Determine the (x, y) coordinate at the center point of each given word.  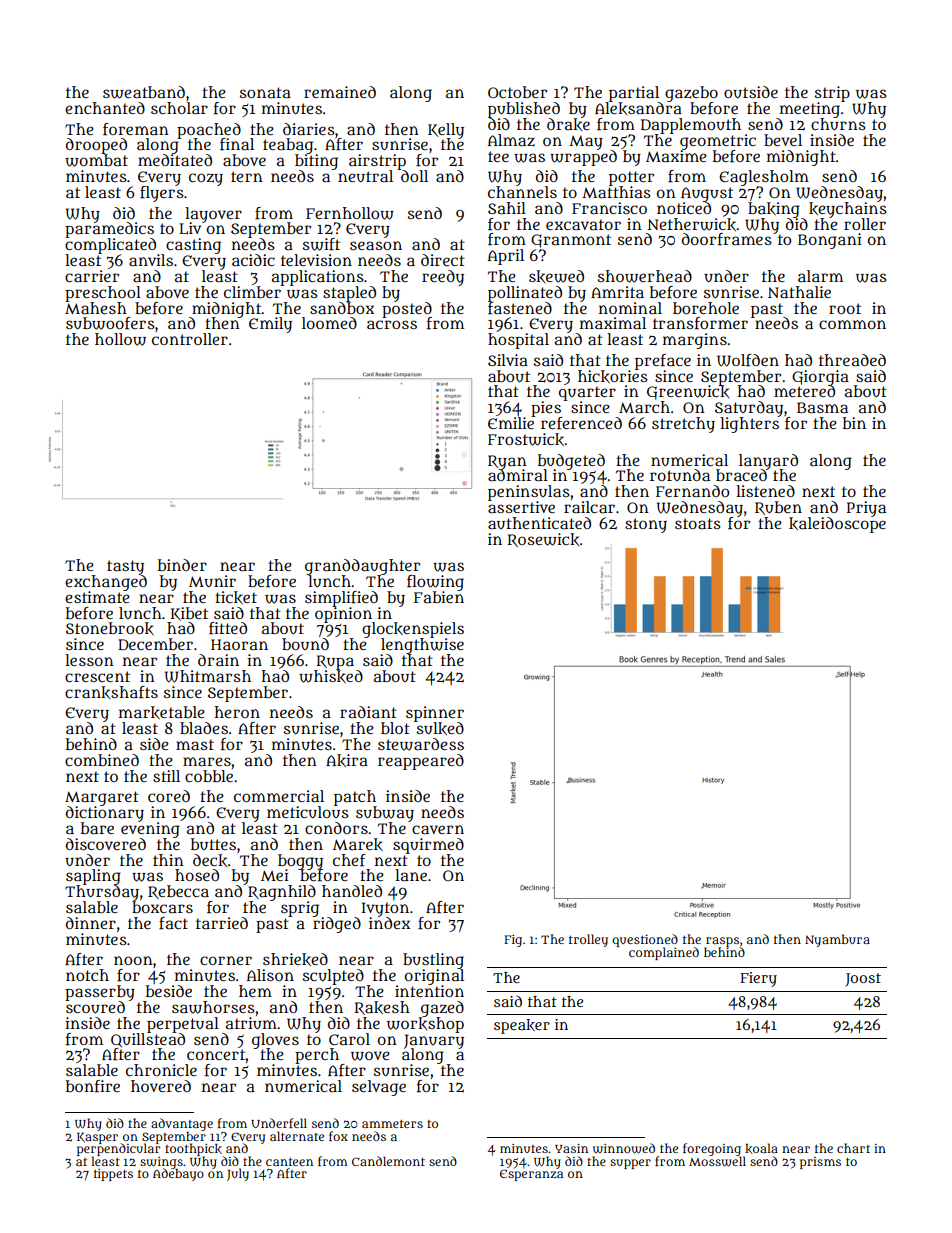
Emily (270, 325)
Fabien (439, 597)
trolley (588, 940)
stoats (698, 523)
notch (87, 975)
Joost (863, 980)
